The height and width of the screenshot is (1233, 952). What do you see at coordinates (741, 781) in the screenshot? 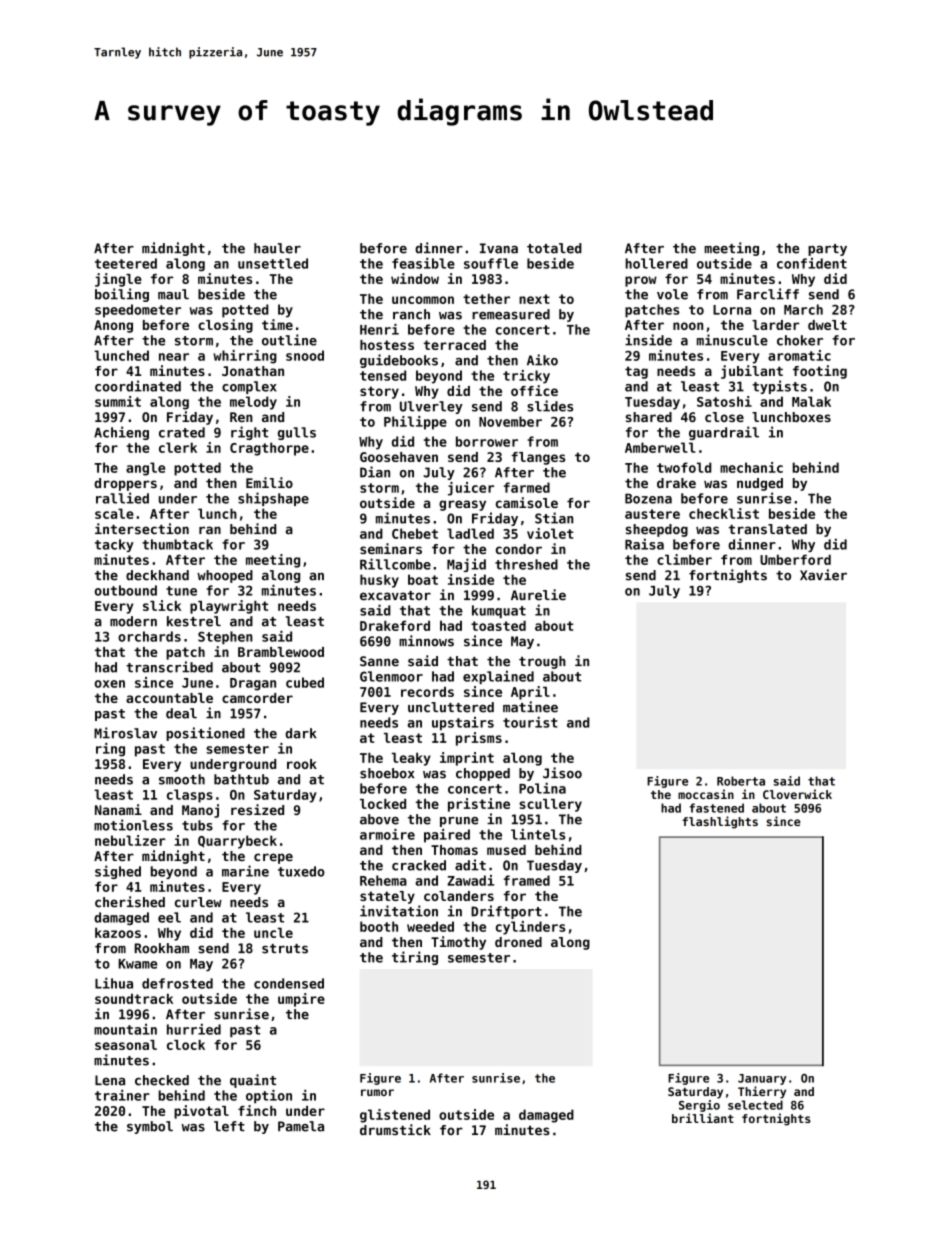
I see `Roberta` at bounding box center [741, 781].
